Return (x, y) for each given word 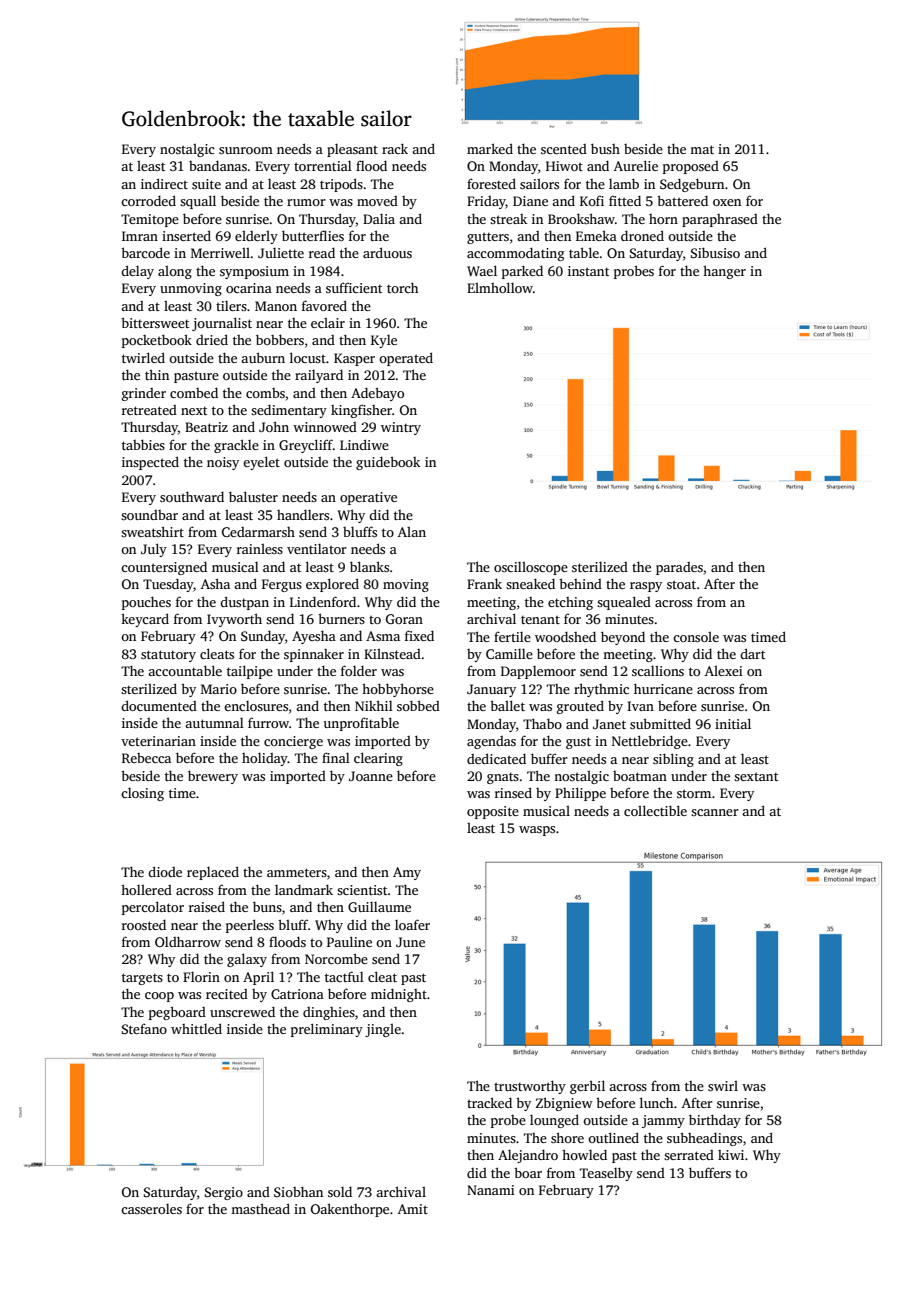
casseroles (151, 1209)
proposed (691, 167)
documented (159, 705)
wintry (401, 428)
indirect (164, 183)
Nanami (491, 1190)
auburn (263, 357)
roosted (144, 924)
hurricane (663, 688)
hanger (724, 272)
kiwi (731, 1155)
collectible (655, 810)
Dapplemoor (538, 672)
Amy (407, 873)
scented (564, 149)
